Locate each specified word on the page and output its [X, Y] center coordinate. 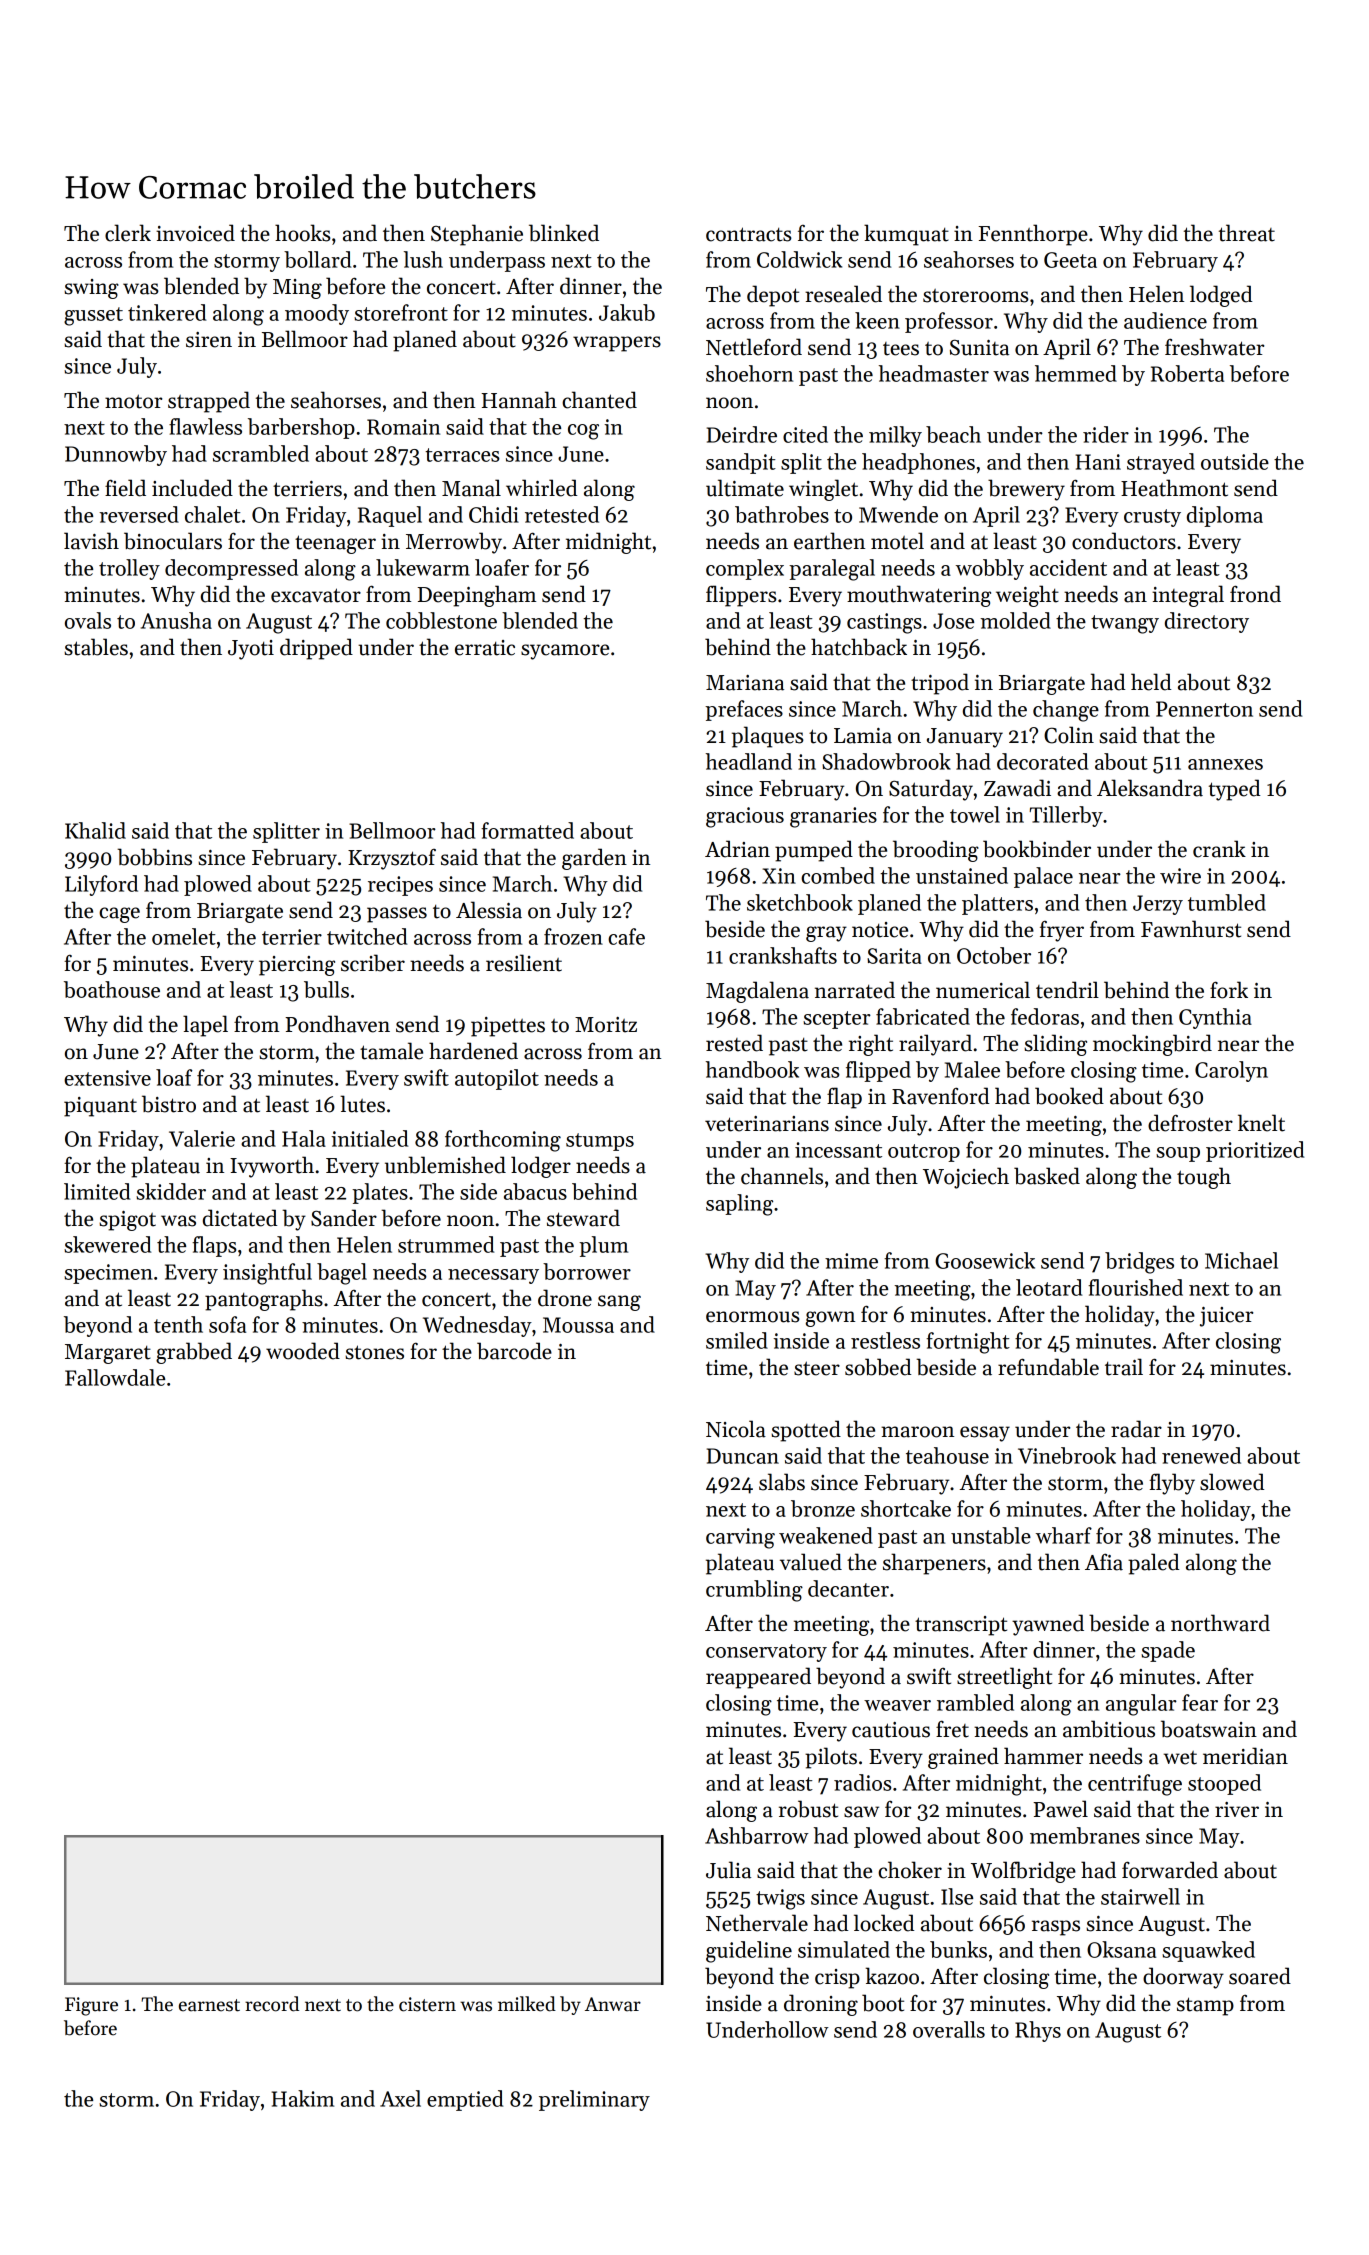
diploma [1225, 516]
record [272, 2004]
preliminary [594, 2100]
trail [1124, 1367]
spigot [127, 1221]
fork [1229, 990]
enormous [753, 1317]
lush [423, 259]
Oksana [1121, 1949]
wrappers [617, 344]
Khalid [95, 830]
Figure [91, 2006]
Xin [779, 876]
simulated [844, 1949]
